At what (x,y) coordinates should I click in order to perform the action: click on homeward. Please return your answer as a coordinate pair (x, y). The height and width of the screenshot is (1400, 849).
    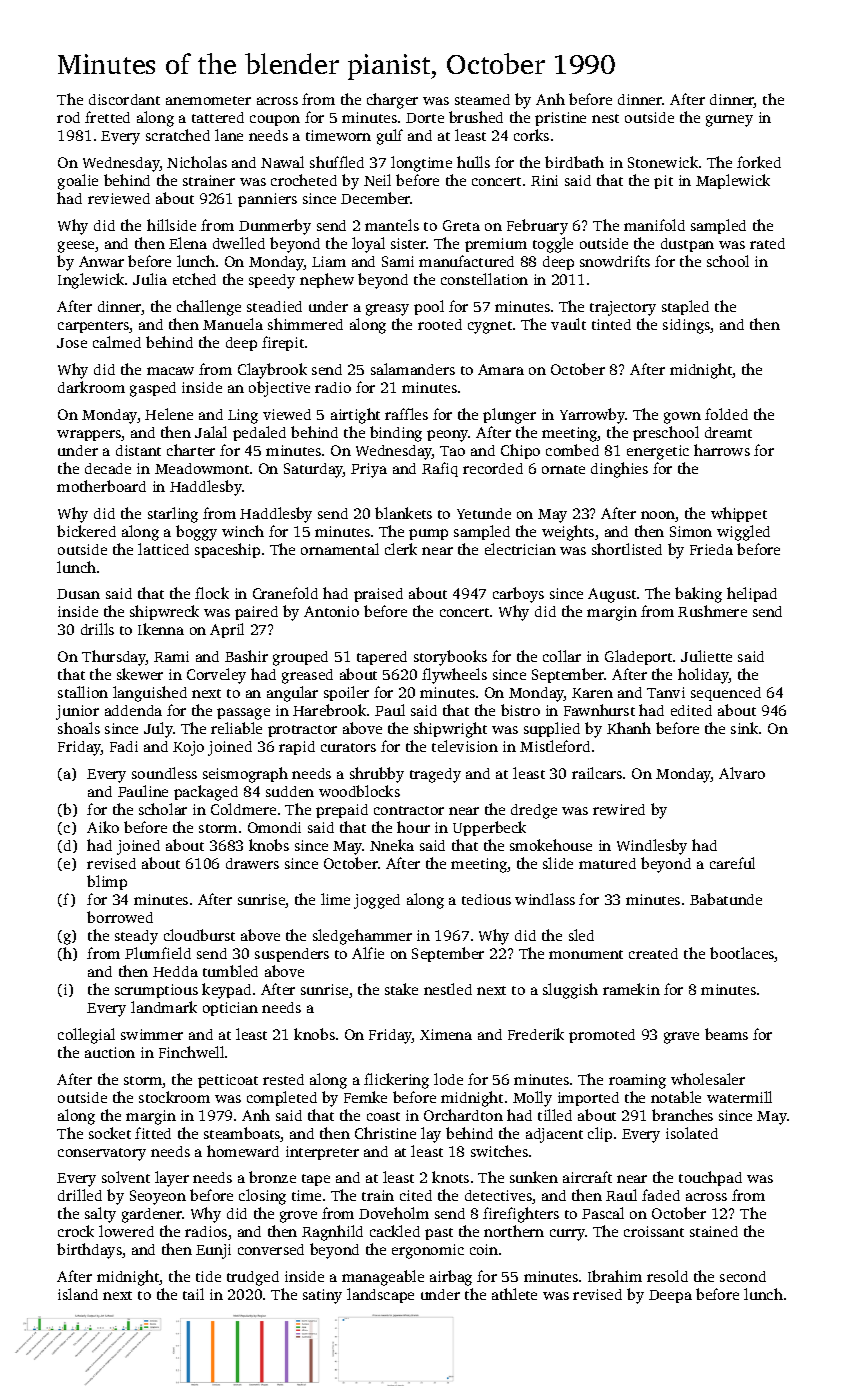
    Looking at the image, I should click on (243, 1151).
